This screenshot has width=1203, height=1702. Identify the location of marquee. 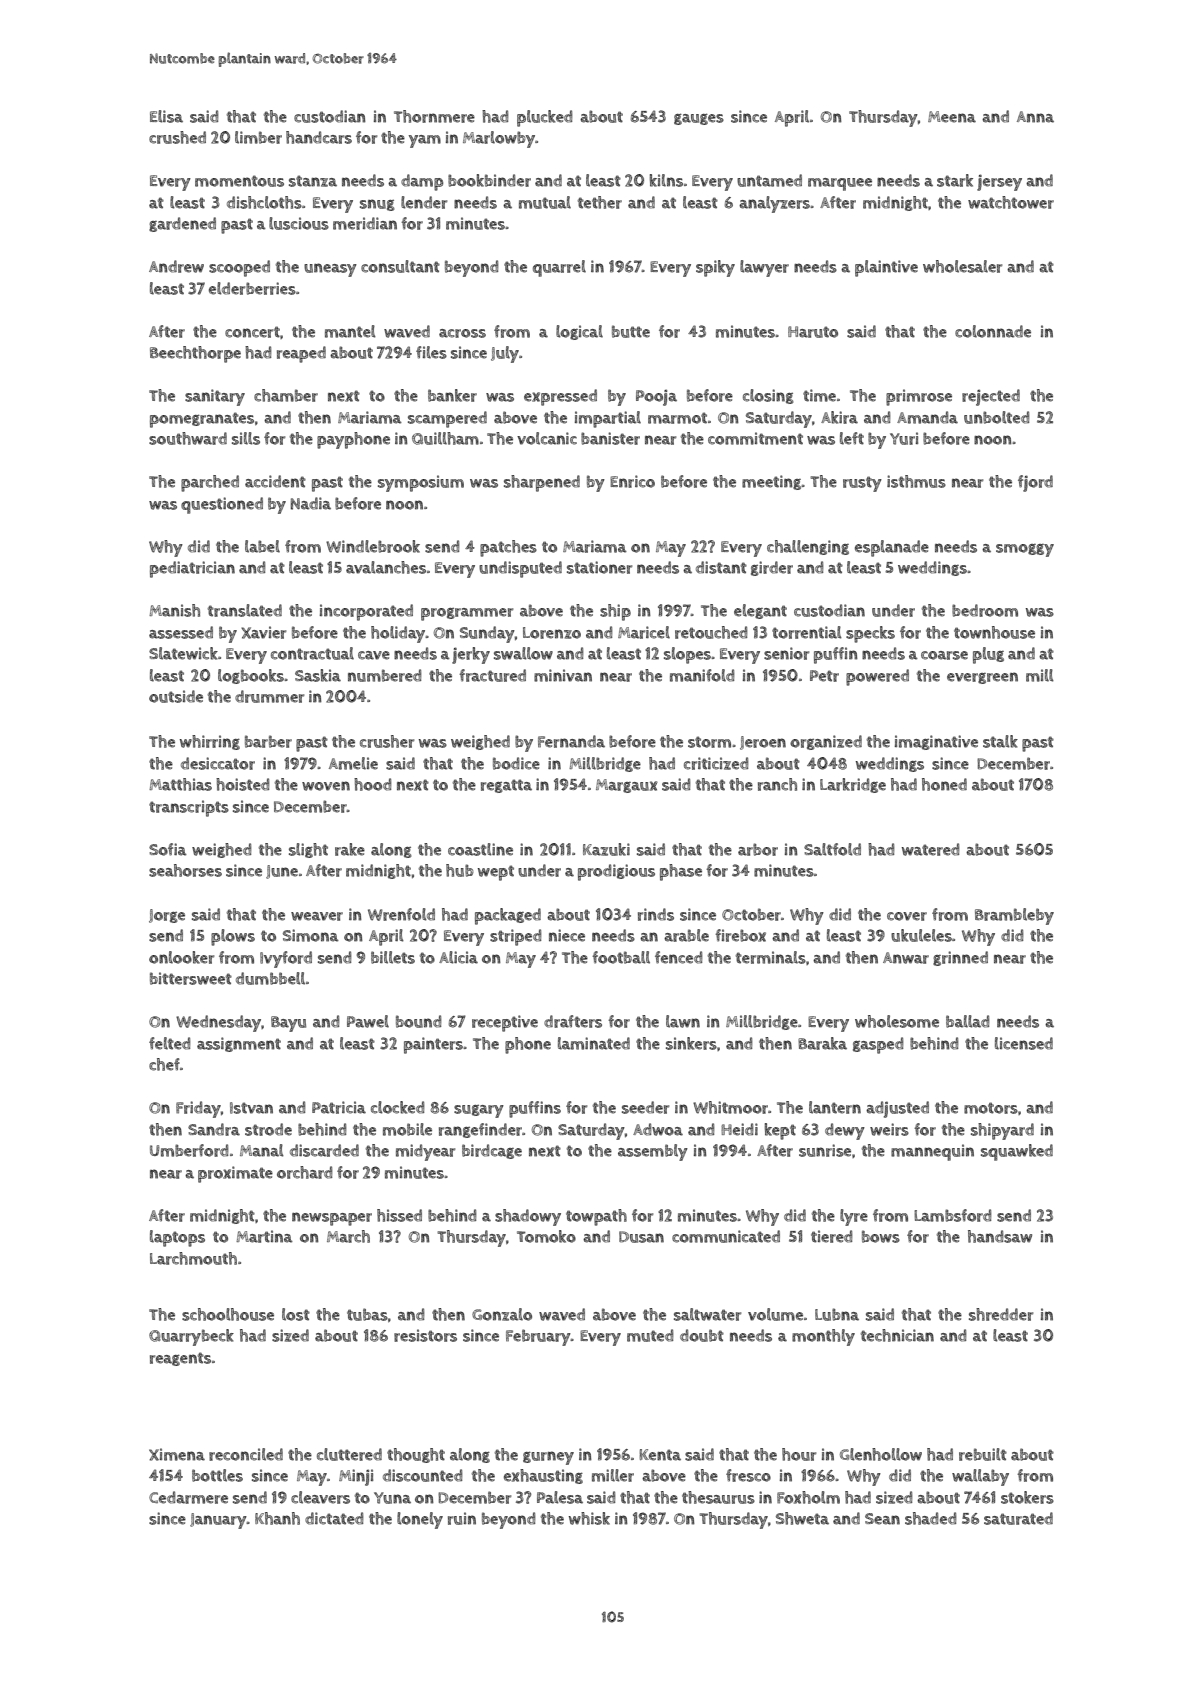
(840, 184).
